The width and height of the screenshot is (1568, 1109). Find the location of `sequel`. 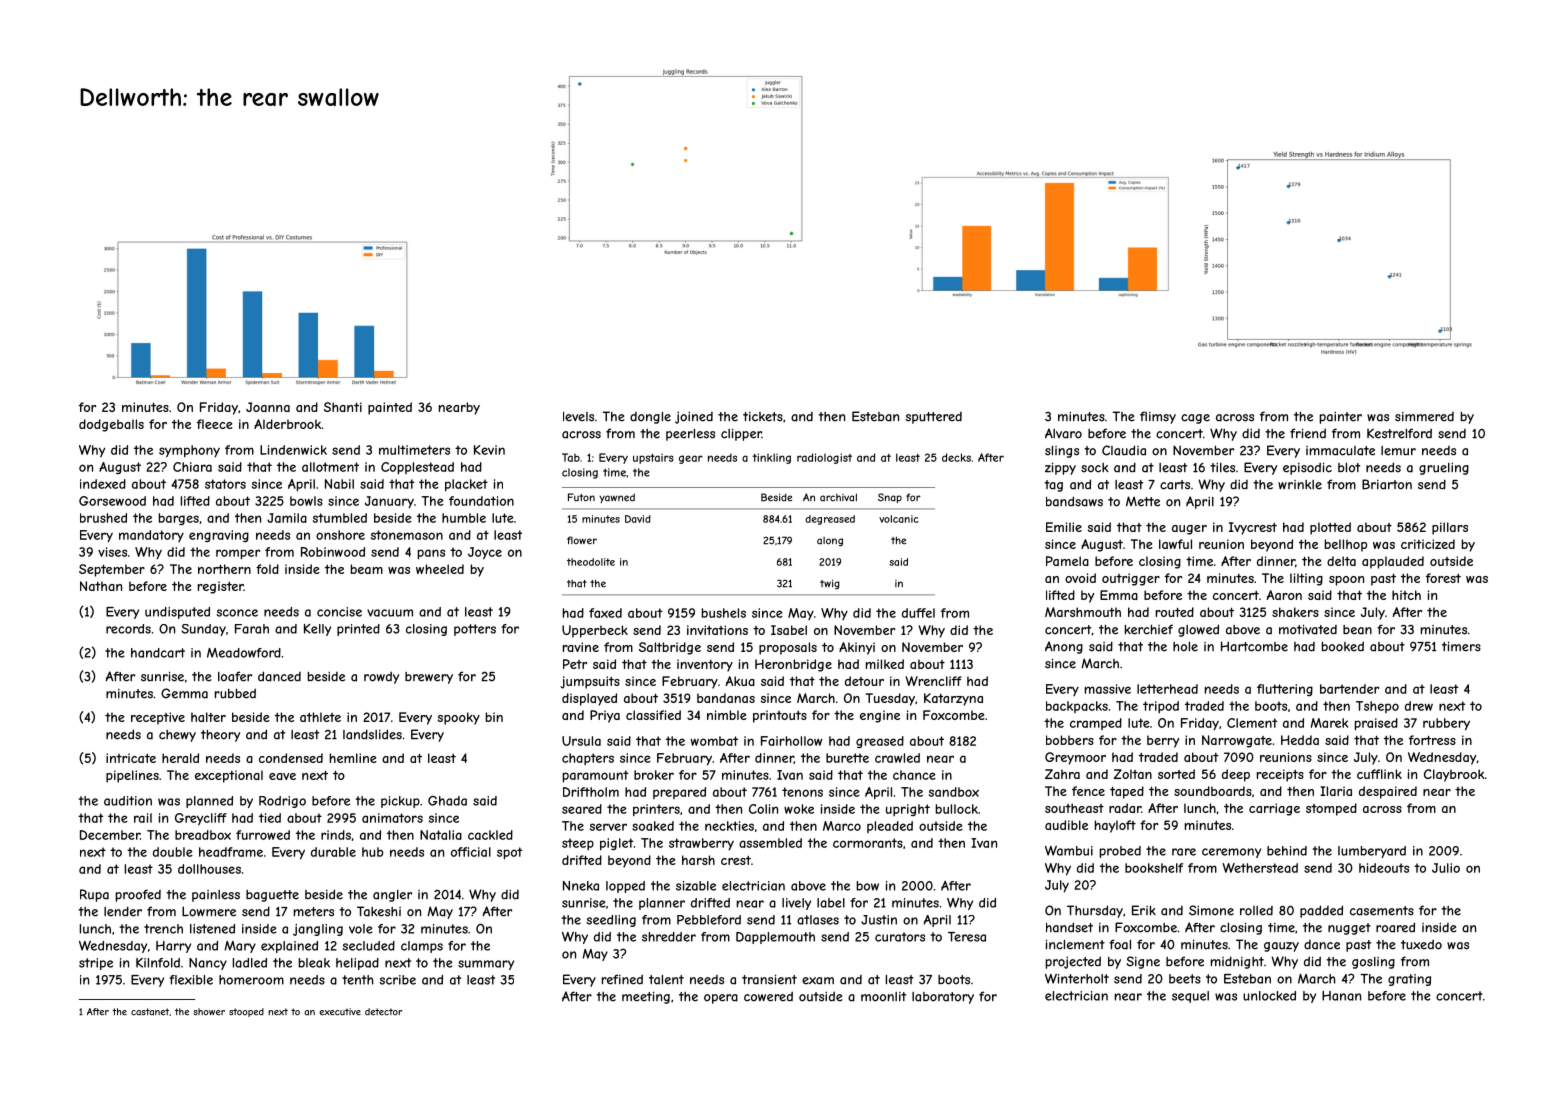

sequel is located at coordinates (1190, 997).
